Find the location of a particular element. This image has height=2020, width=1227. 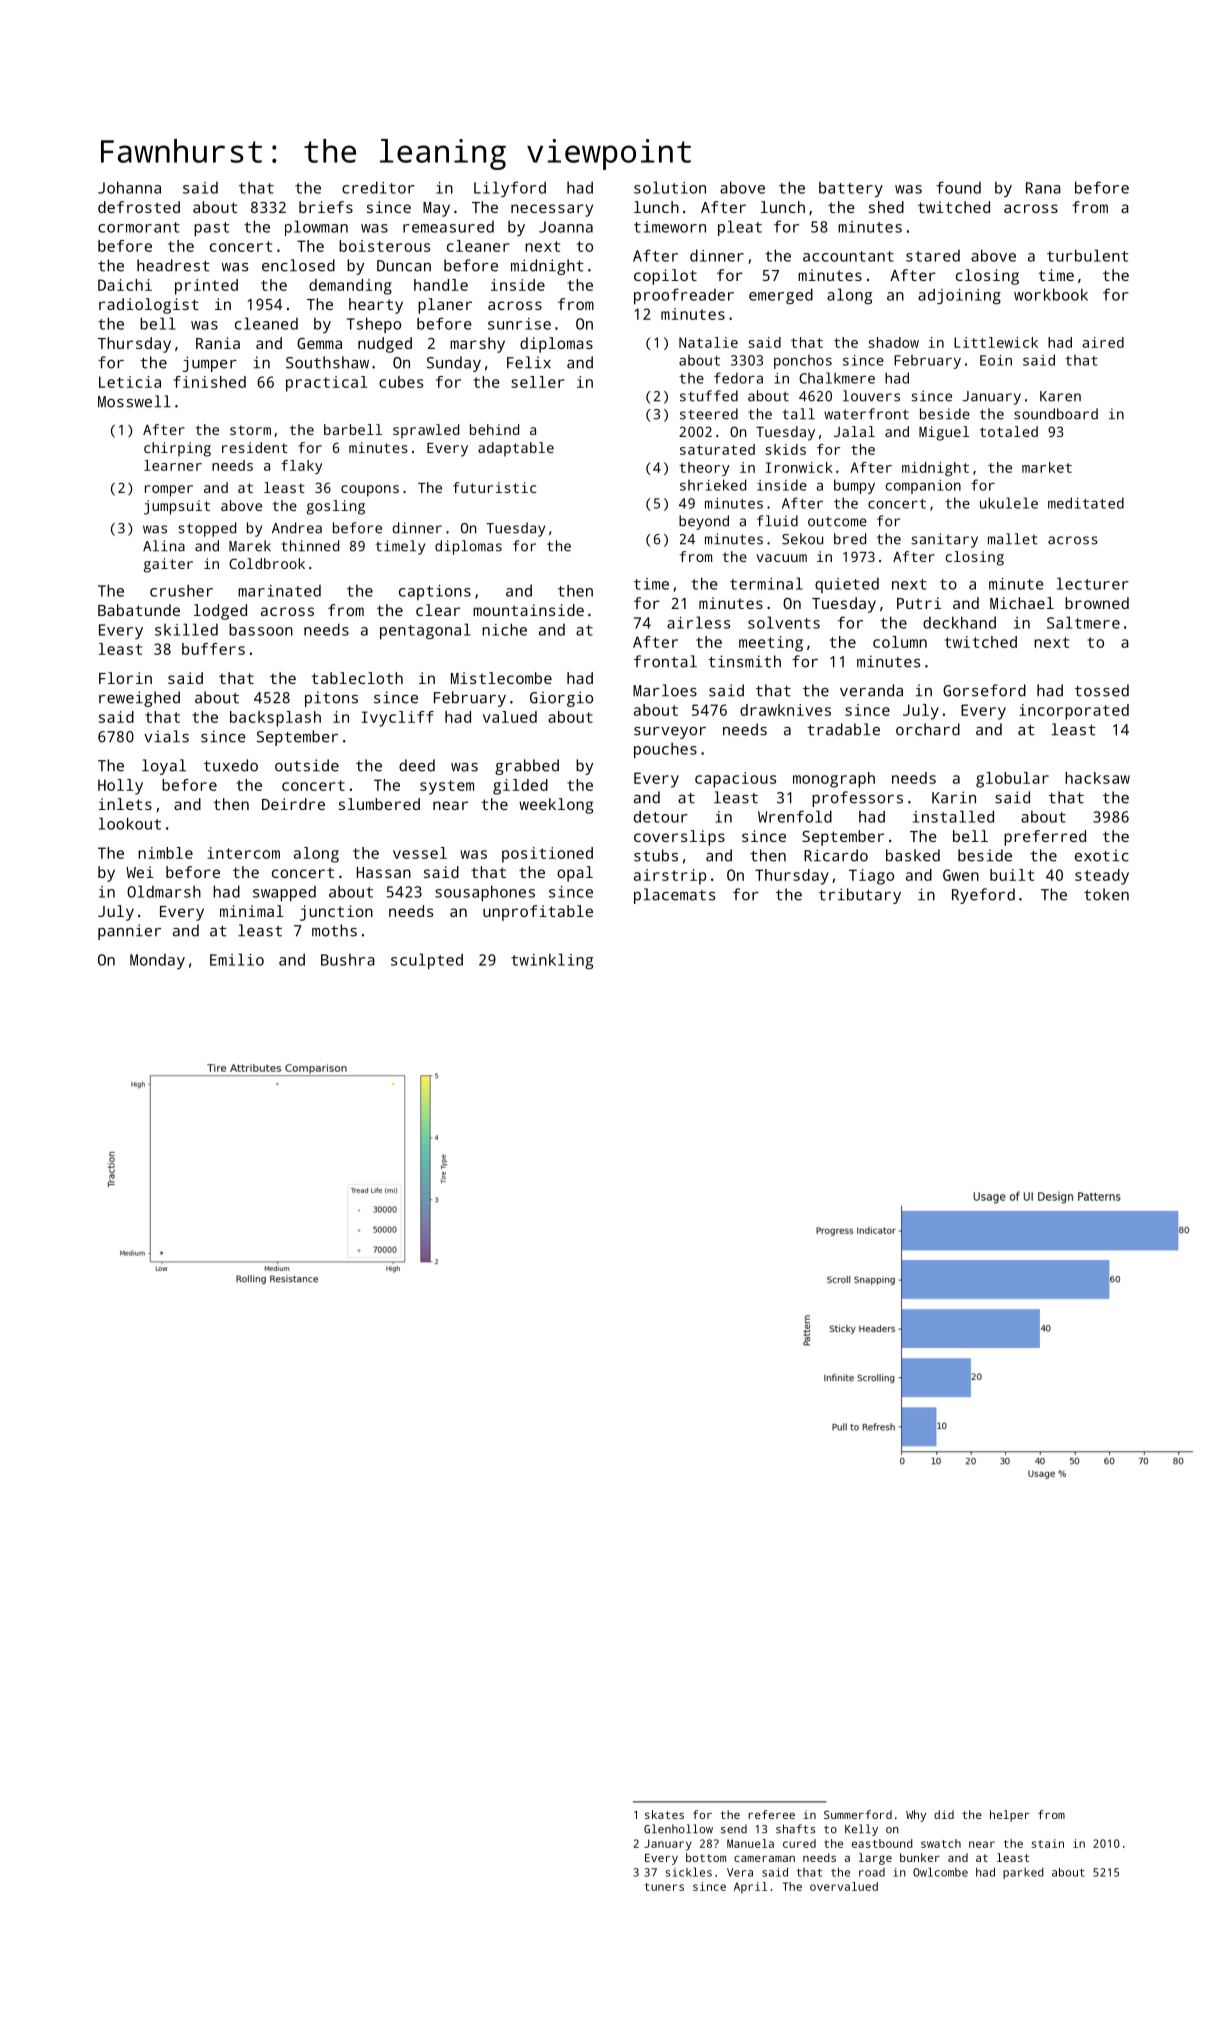

thinned is located at coordinates (310, 546).
